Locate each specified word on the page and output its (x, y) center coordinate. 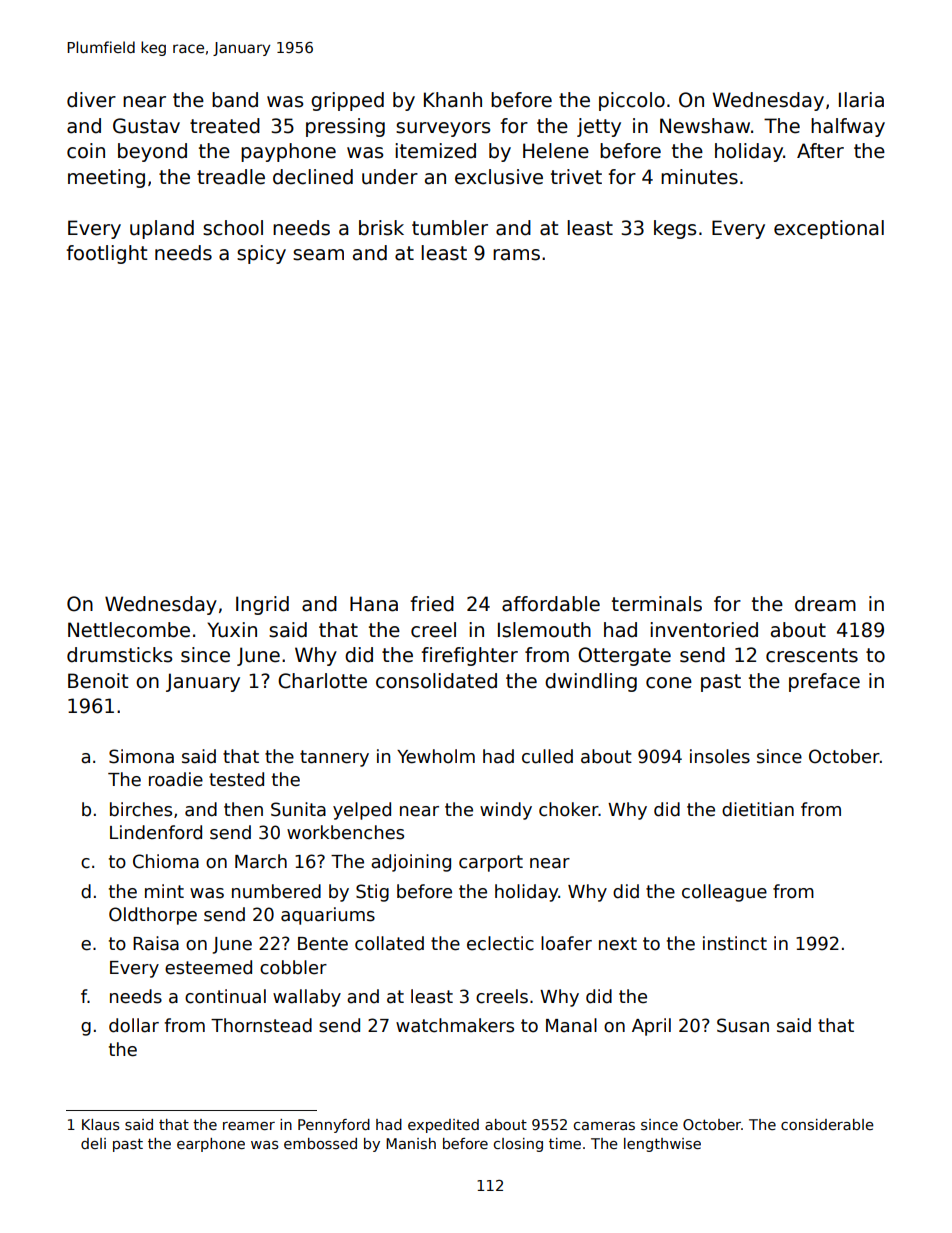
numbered (276, 891)
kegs (675, 229)
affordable (551, 604)
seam (318, 255)
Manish (411, 1143)
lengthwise (662, 1145)
